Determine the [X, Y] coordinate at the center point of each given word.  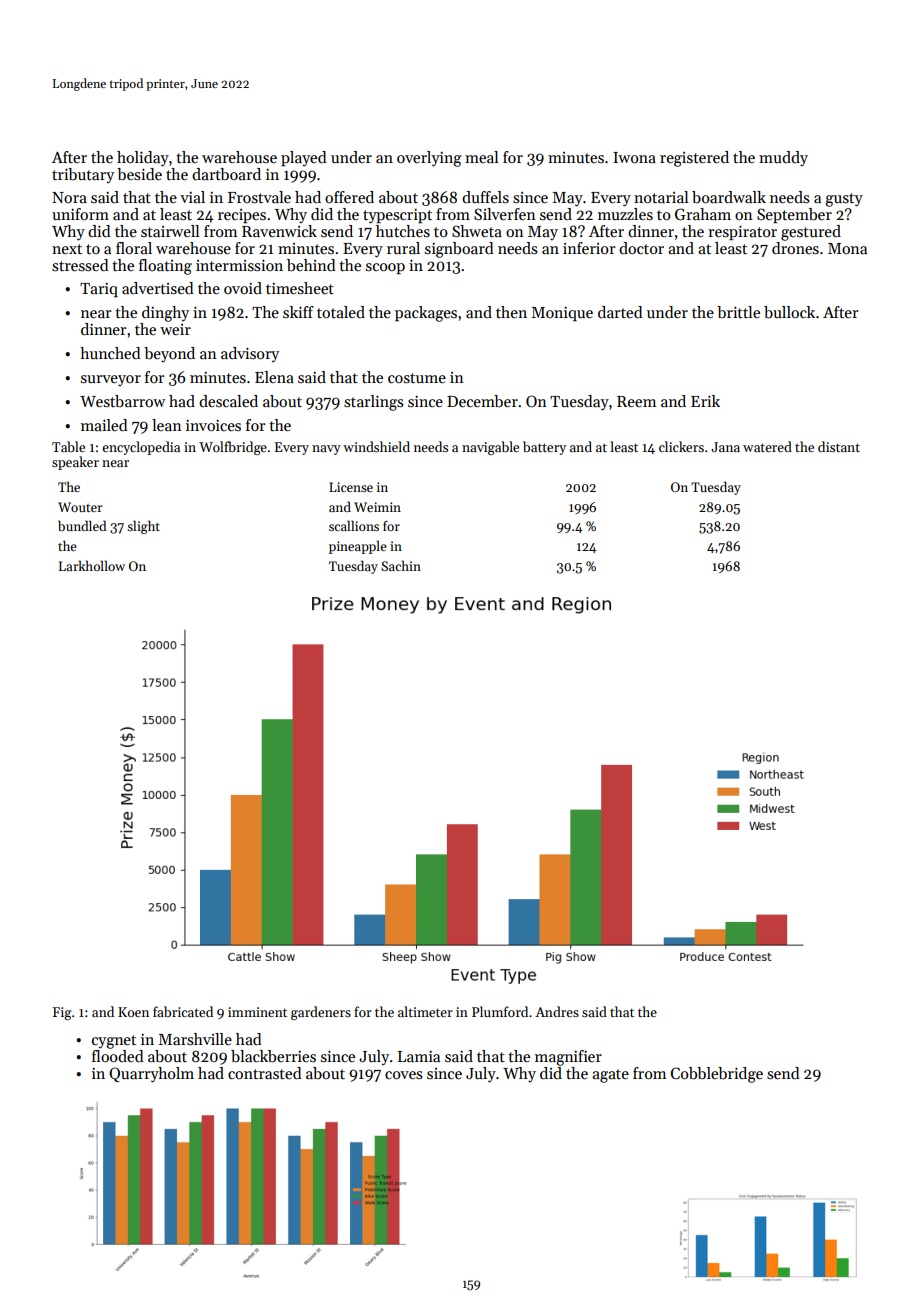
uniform [80, 214]
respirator [742, 233]
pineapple [358, 547]
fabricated [183, 1011]
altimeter [425, 1011]
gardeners [321, 1013]
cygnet [114, 1042]
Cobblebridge [717, 1075]
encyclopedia [141, 448]
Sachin [401, 565]
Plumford [500, 1011]
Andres [557, 1011]
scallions [354, 525]
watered [767, 446]
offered [349, 197]
